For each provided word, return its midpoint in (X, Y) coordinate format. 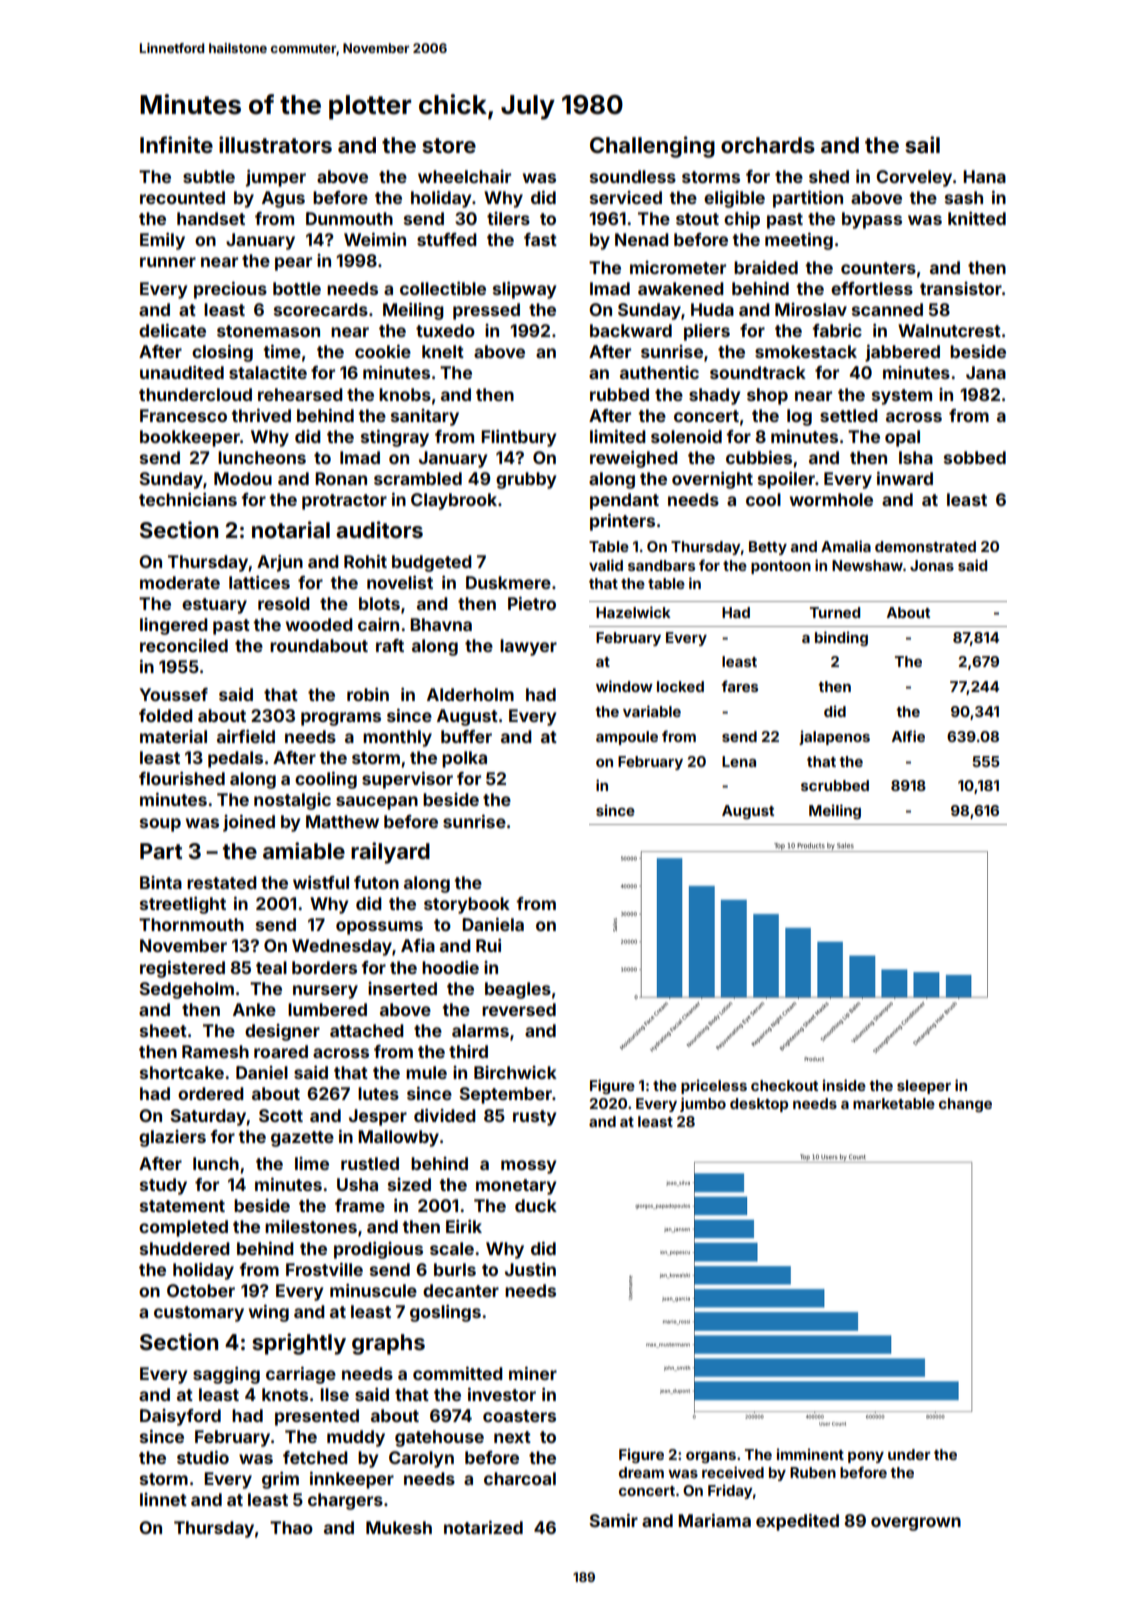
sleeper (924, 1087)
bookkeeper (190, 438)
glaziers (172, 1138)
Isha (916, 457)
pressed (486, 311)
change (965, 1105)
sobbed (975, 457)
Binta (161, 882)
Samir (613, 1520)
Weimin (375, 239)
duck (536, 1205)
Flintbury (518, 438)
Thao (291, 1527)
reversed (519, 1009)
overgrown (916, 1524)
